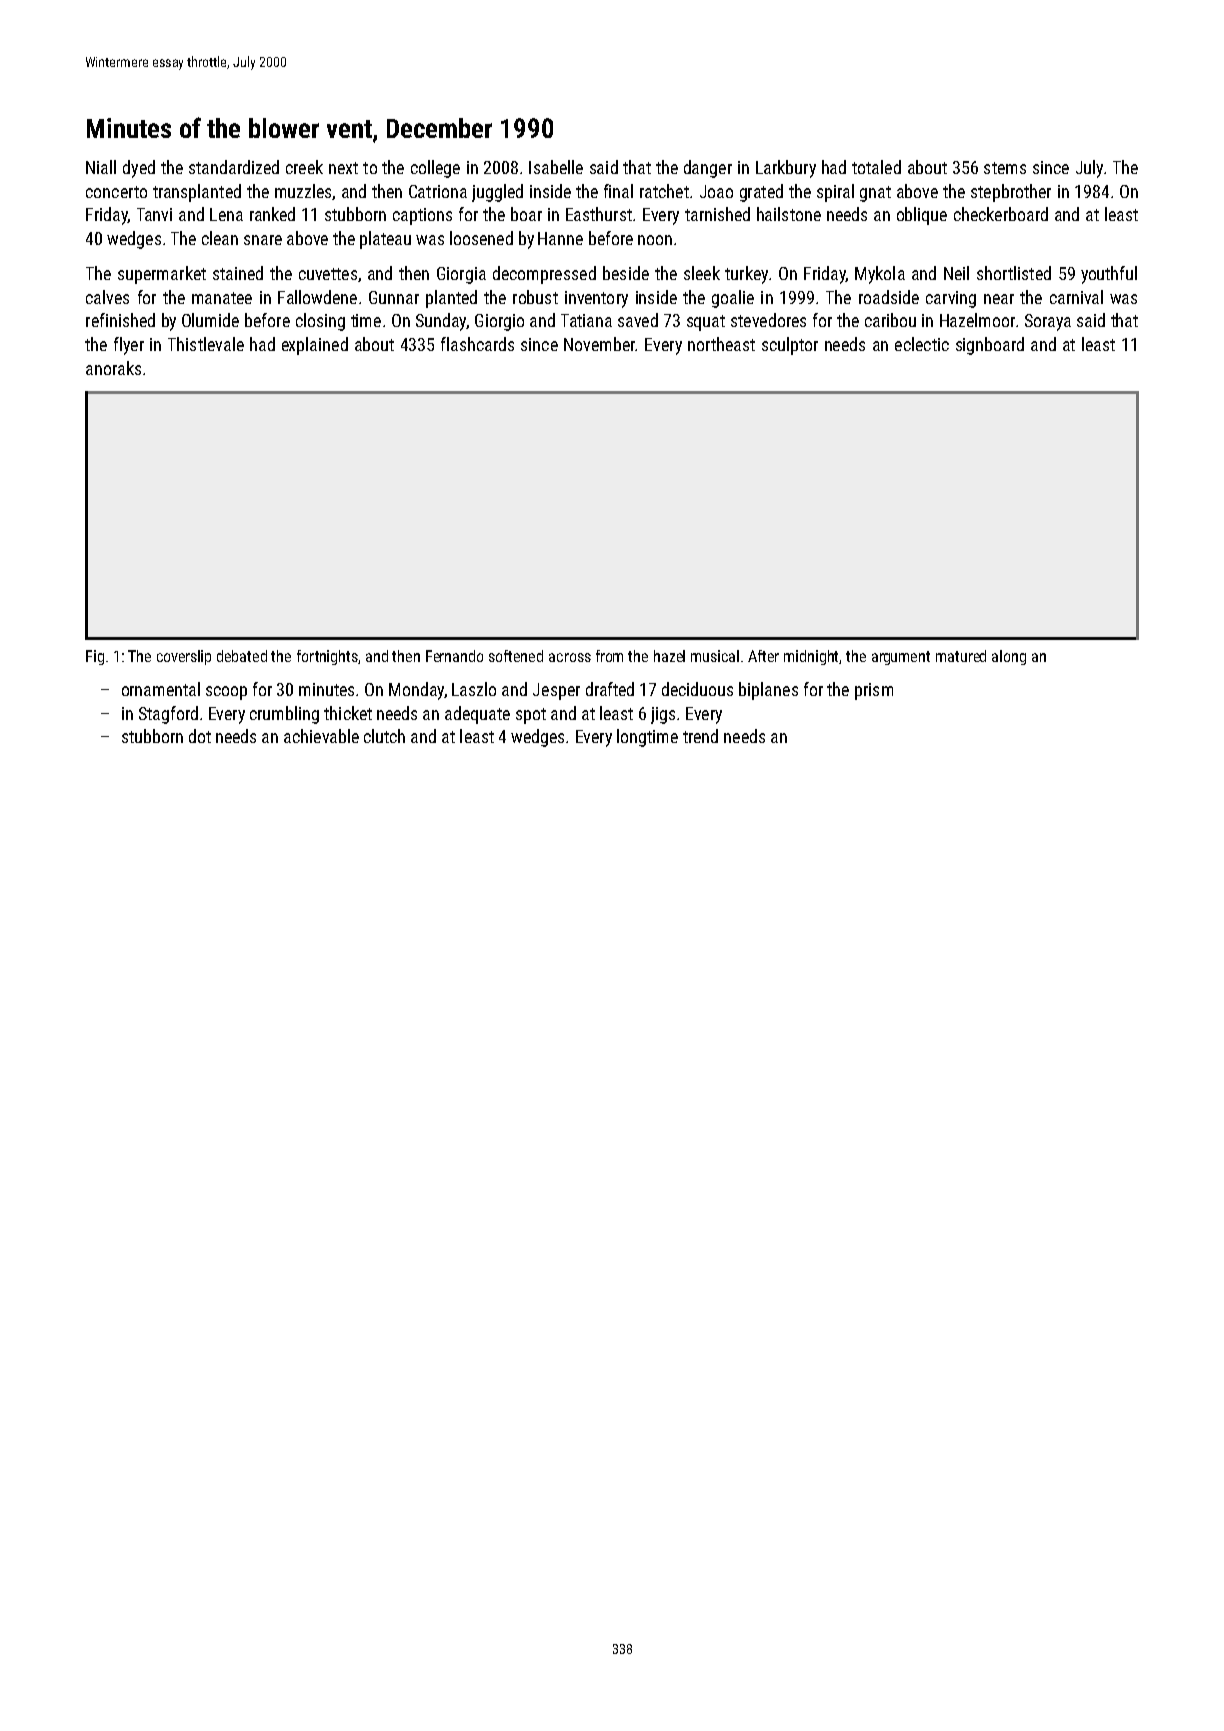 The width and height of the screenshot is (1224, 1731). I want to click on dot, so click(200, 736).
